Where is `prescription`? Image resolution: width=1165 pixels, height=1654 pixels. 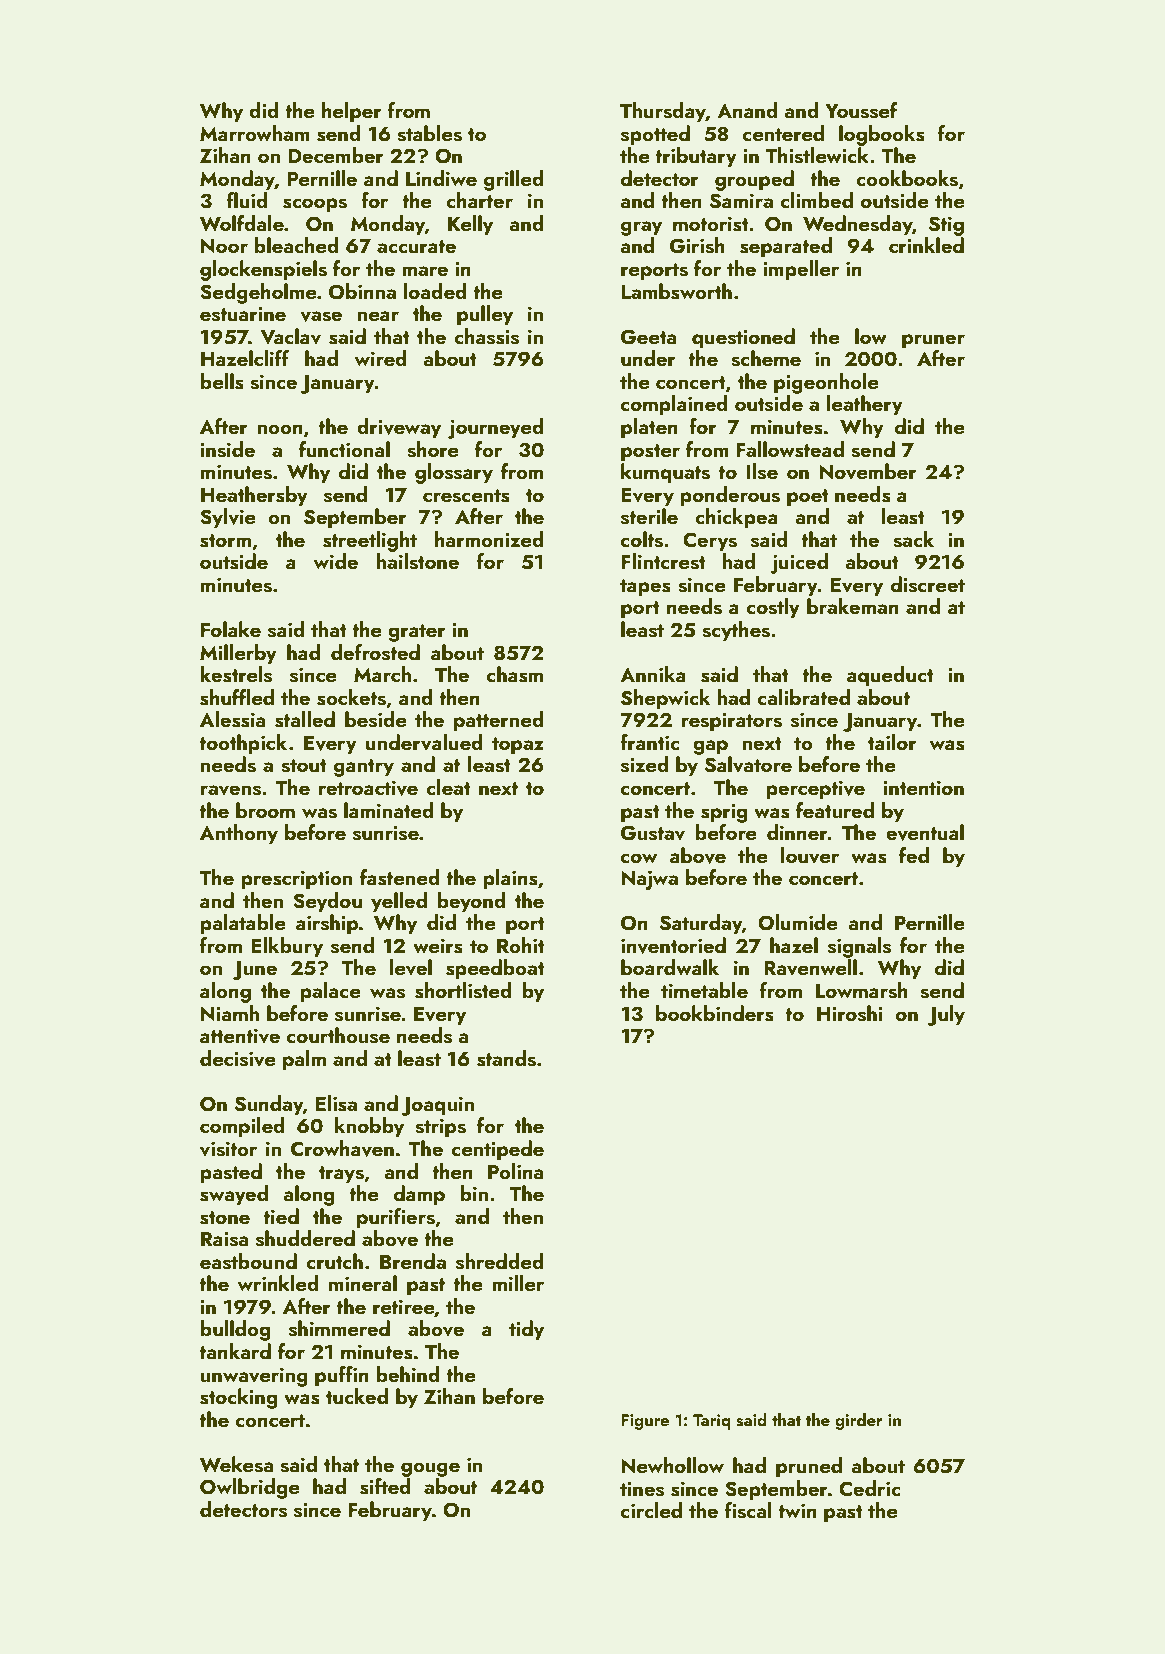
prescription is located at coordinates (296, 880).
